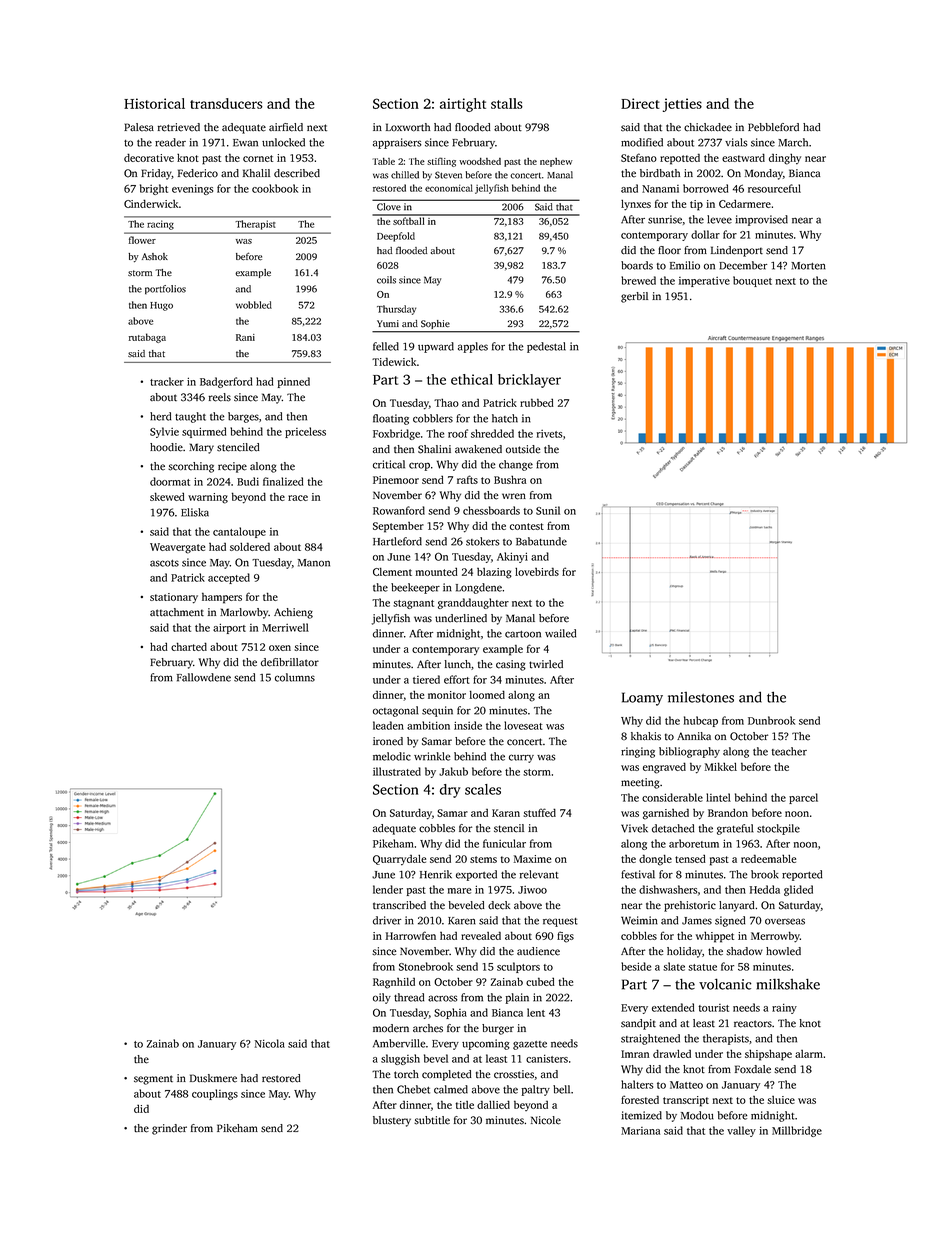 This screenshot has width=952, height=1233. I want to click on grinder, so click(169, 1129).
